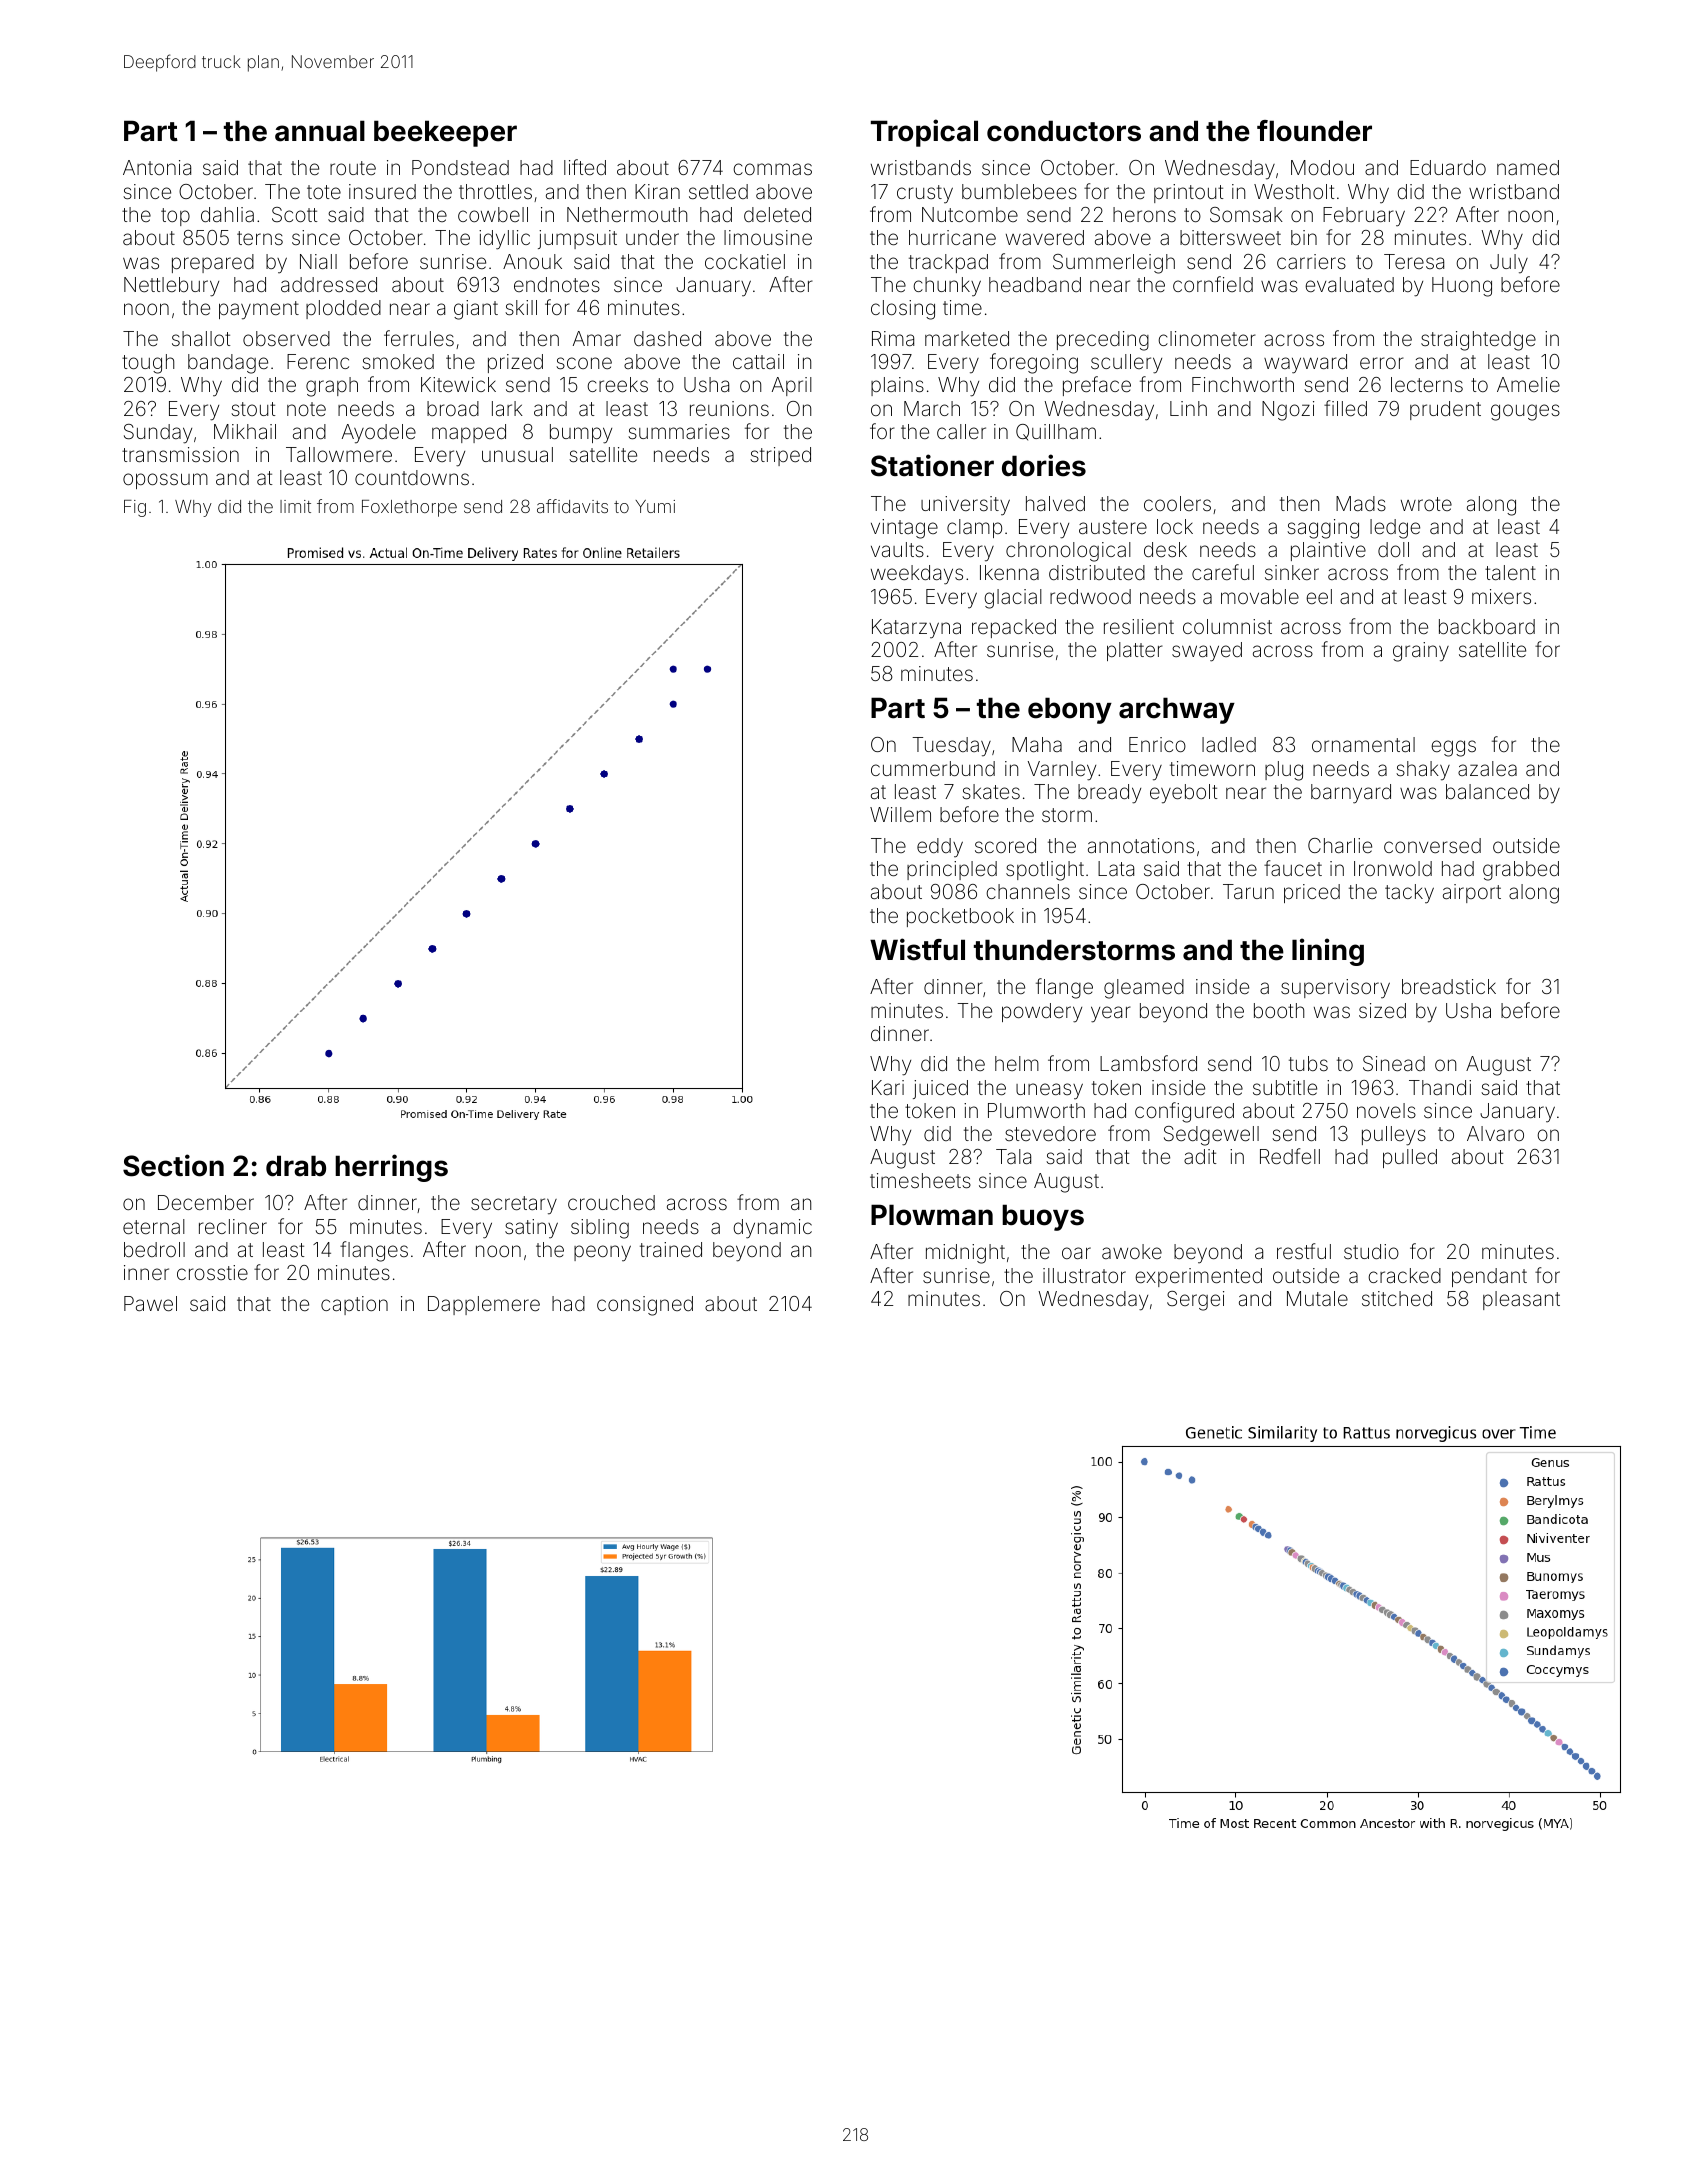 The width and height of the screenshot is (1683, 2178). What do you see at coordinates (1371, 1251) in the screenshot?
I see `studio` at bounding box center [1371, 1251].
